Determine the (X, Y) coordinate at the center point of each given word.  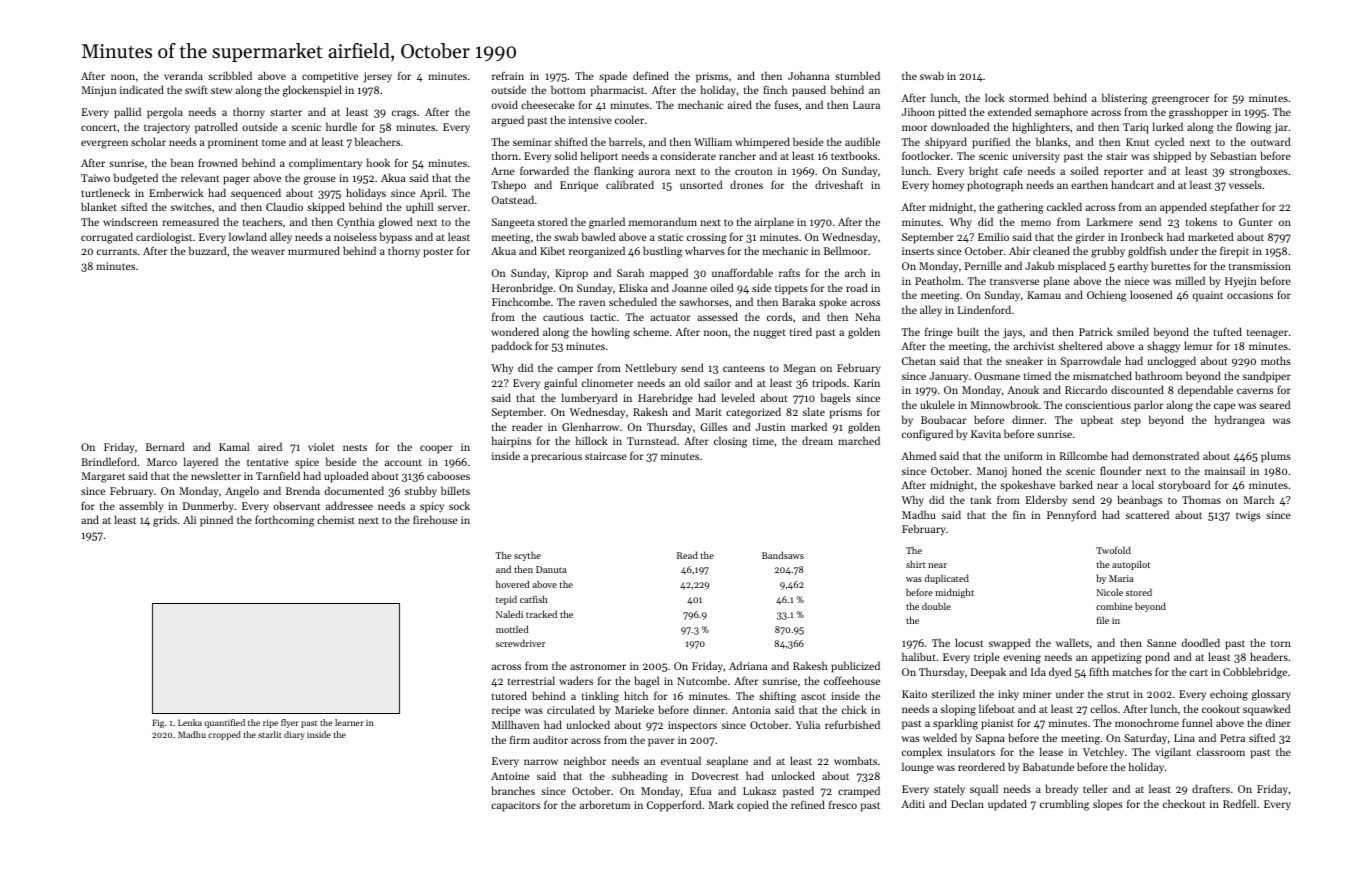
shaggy (1163, 347)
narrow (541, 762)
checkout (1184, 803)
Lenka (190, 722)
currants (117, 251)
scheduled (633, 301)
